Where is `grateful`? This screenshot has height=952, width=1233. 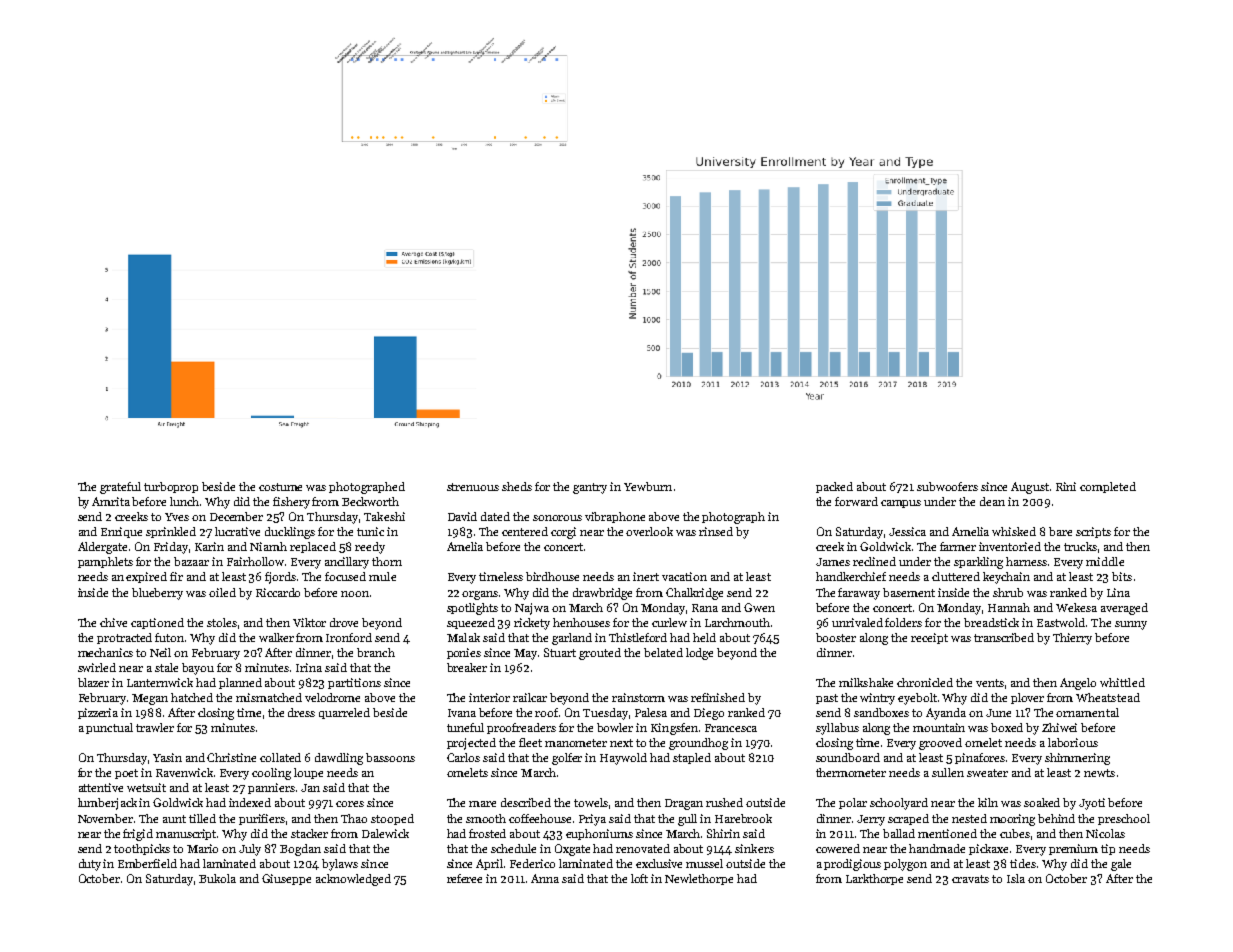 grateful is located at coordinates (120, 488).
